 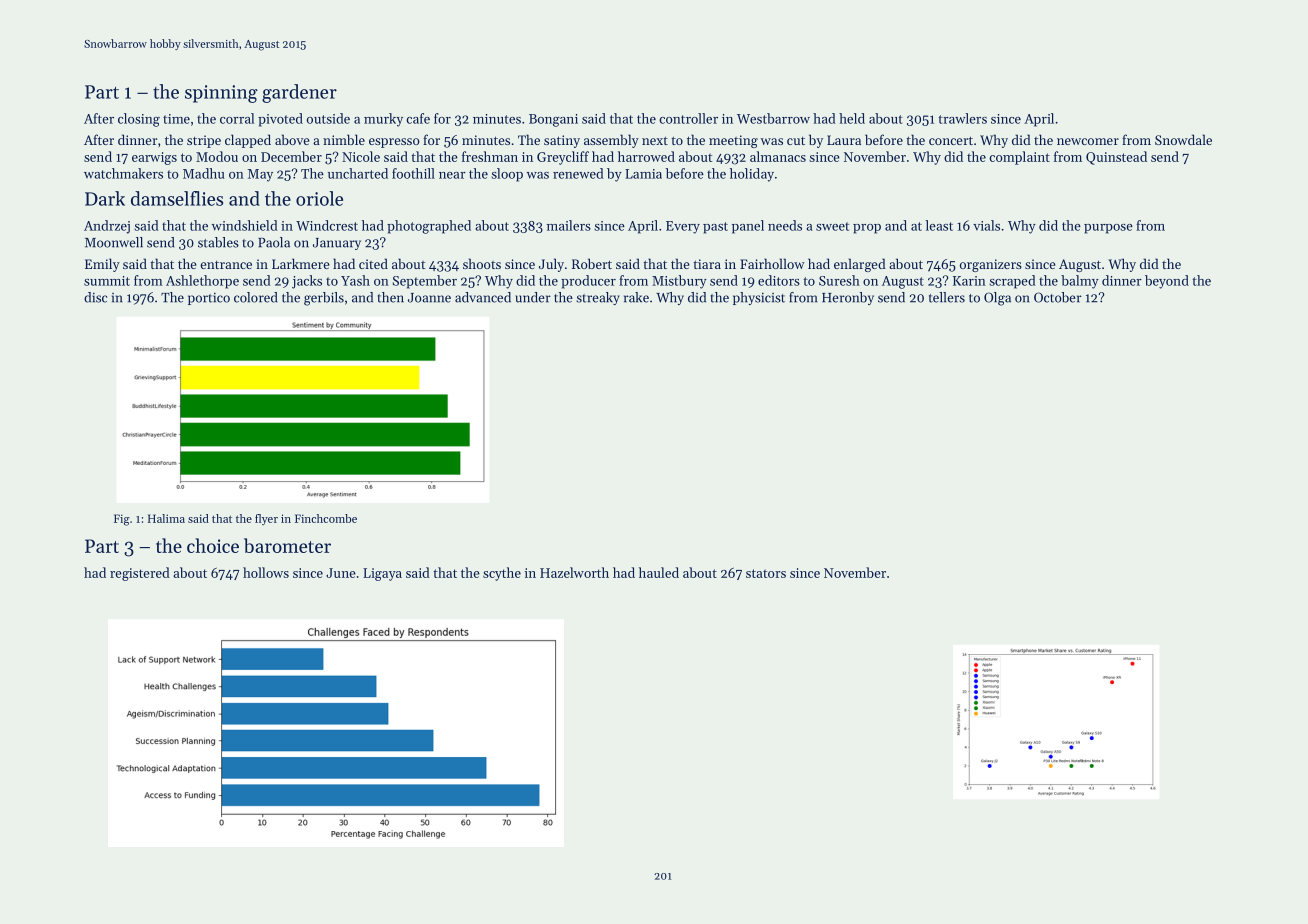 What do you see at coordinates (947, 297) in the image?
I see `tellers` at bounding box center [947, 297].
